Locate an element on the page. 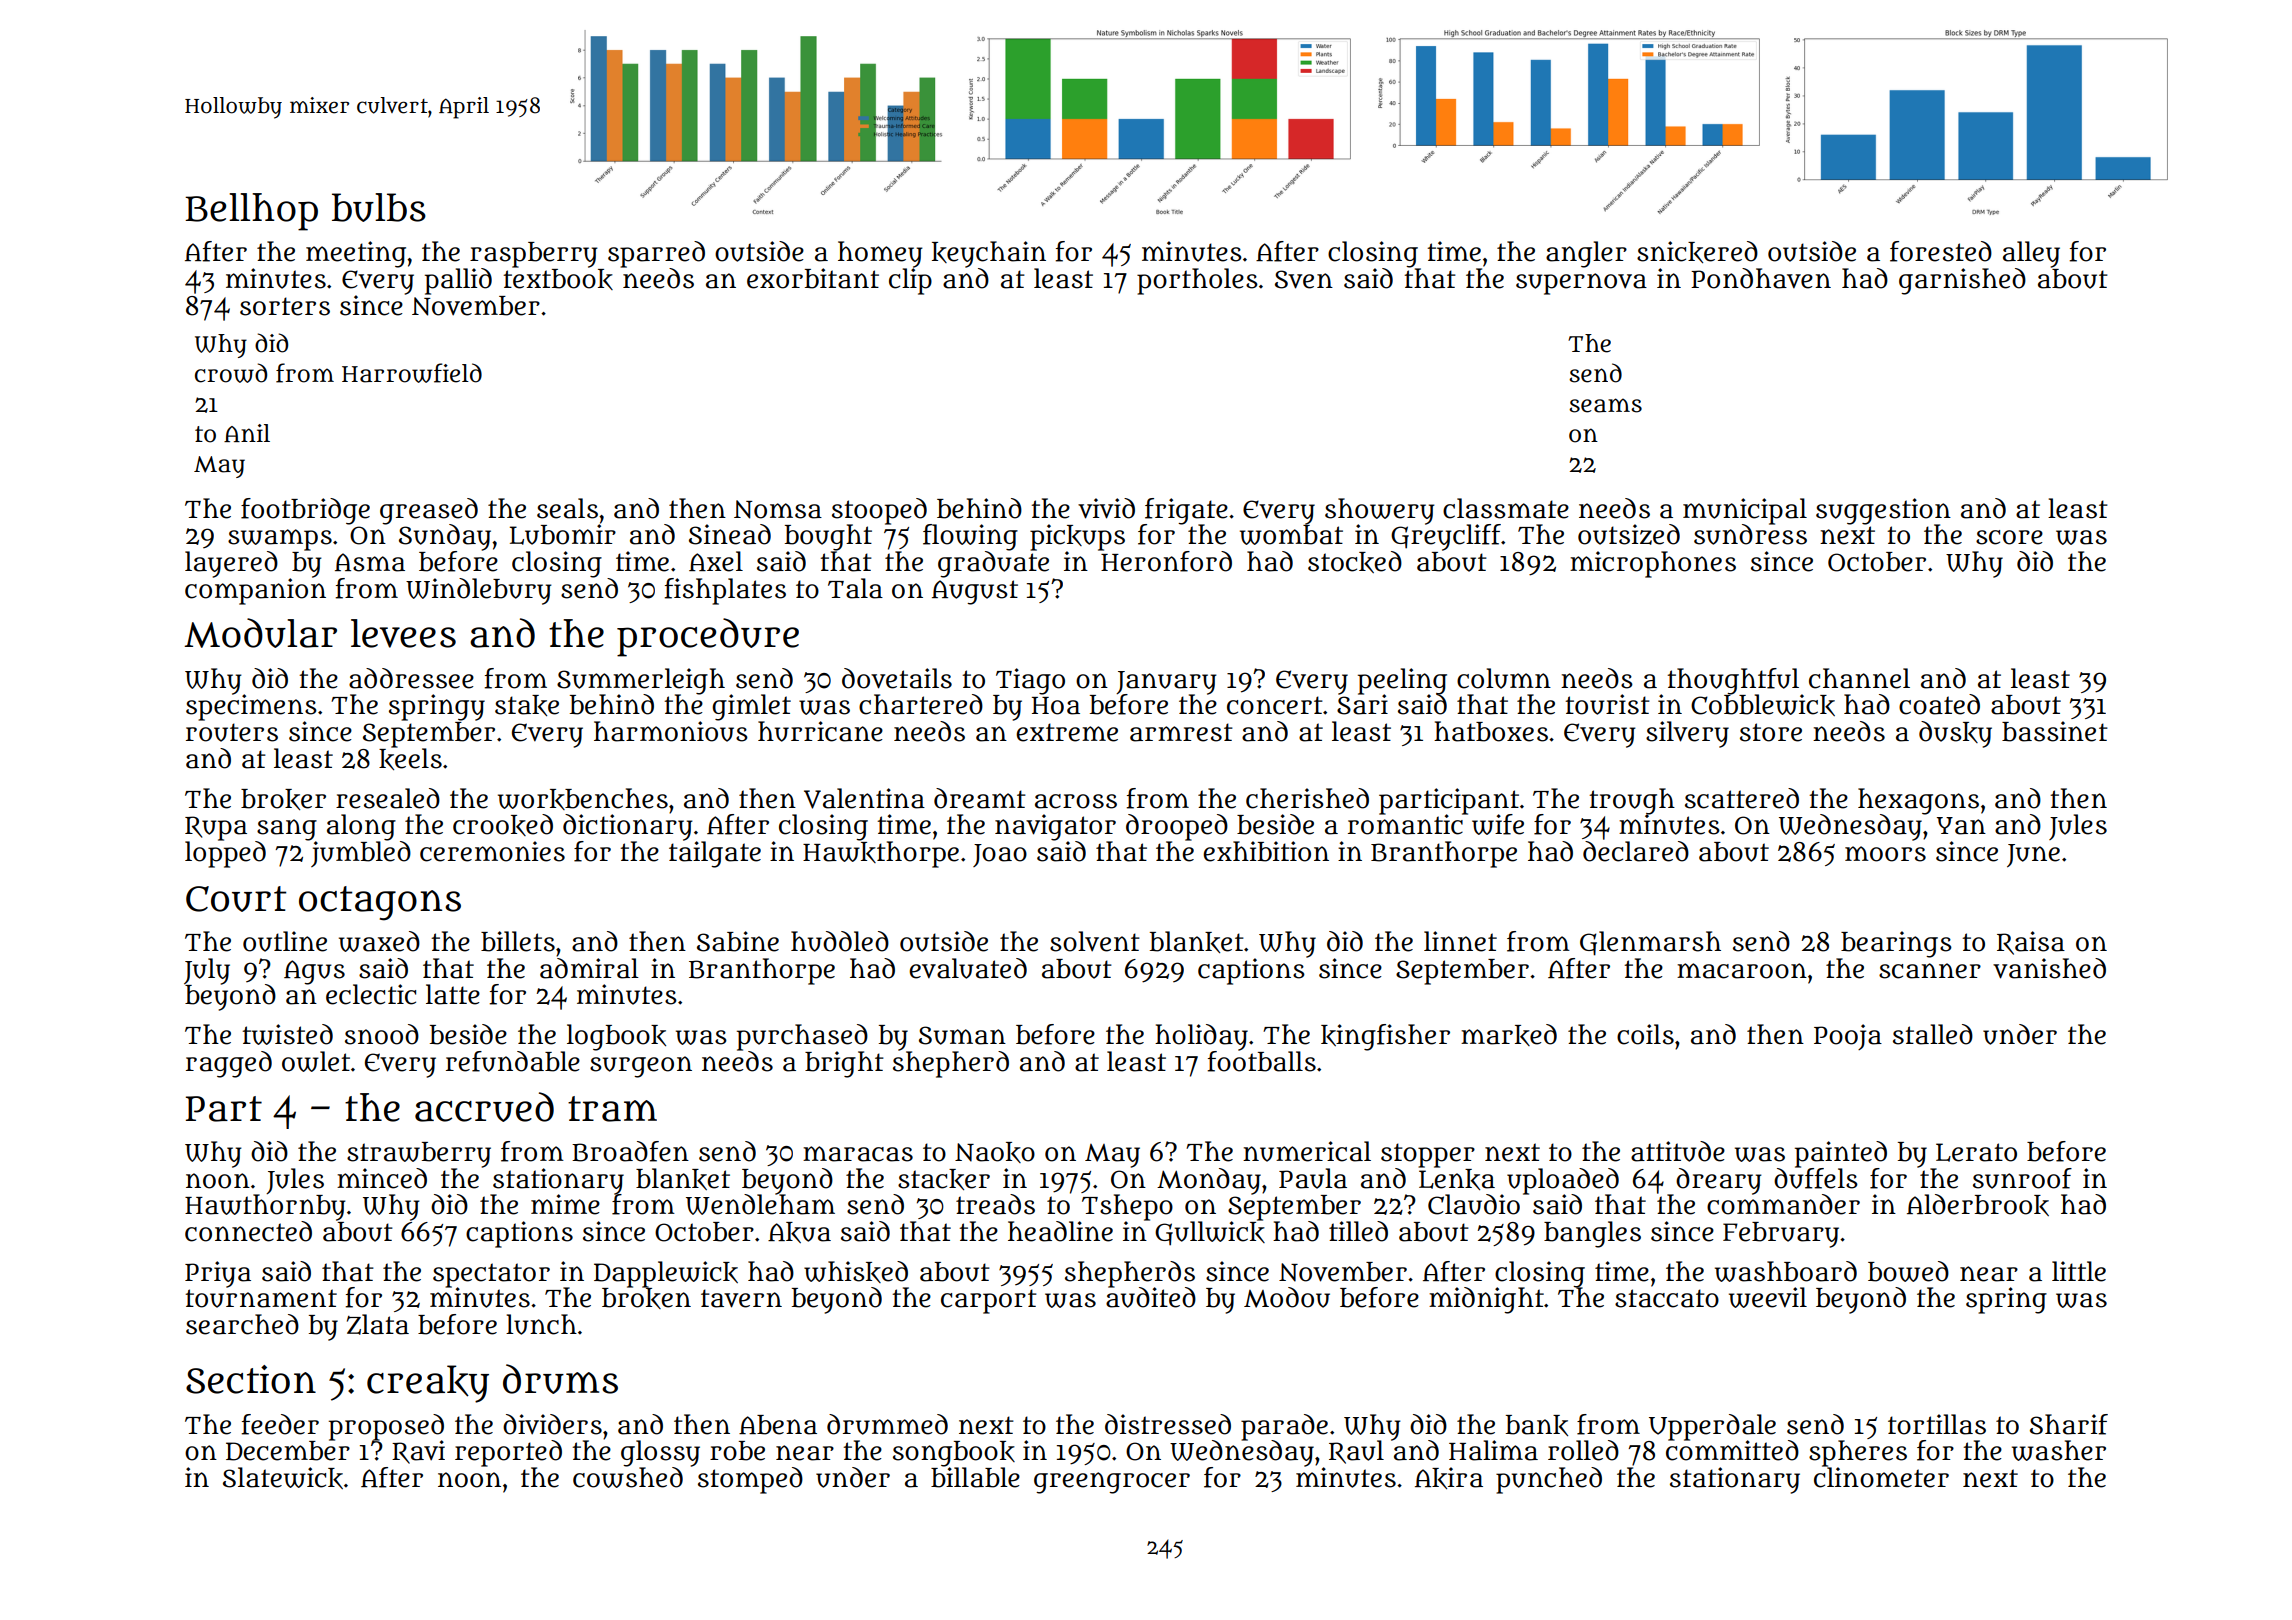 The width and height of the image is (2292, 1620). sorters is located at coordinates (285, 306).
